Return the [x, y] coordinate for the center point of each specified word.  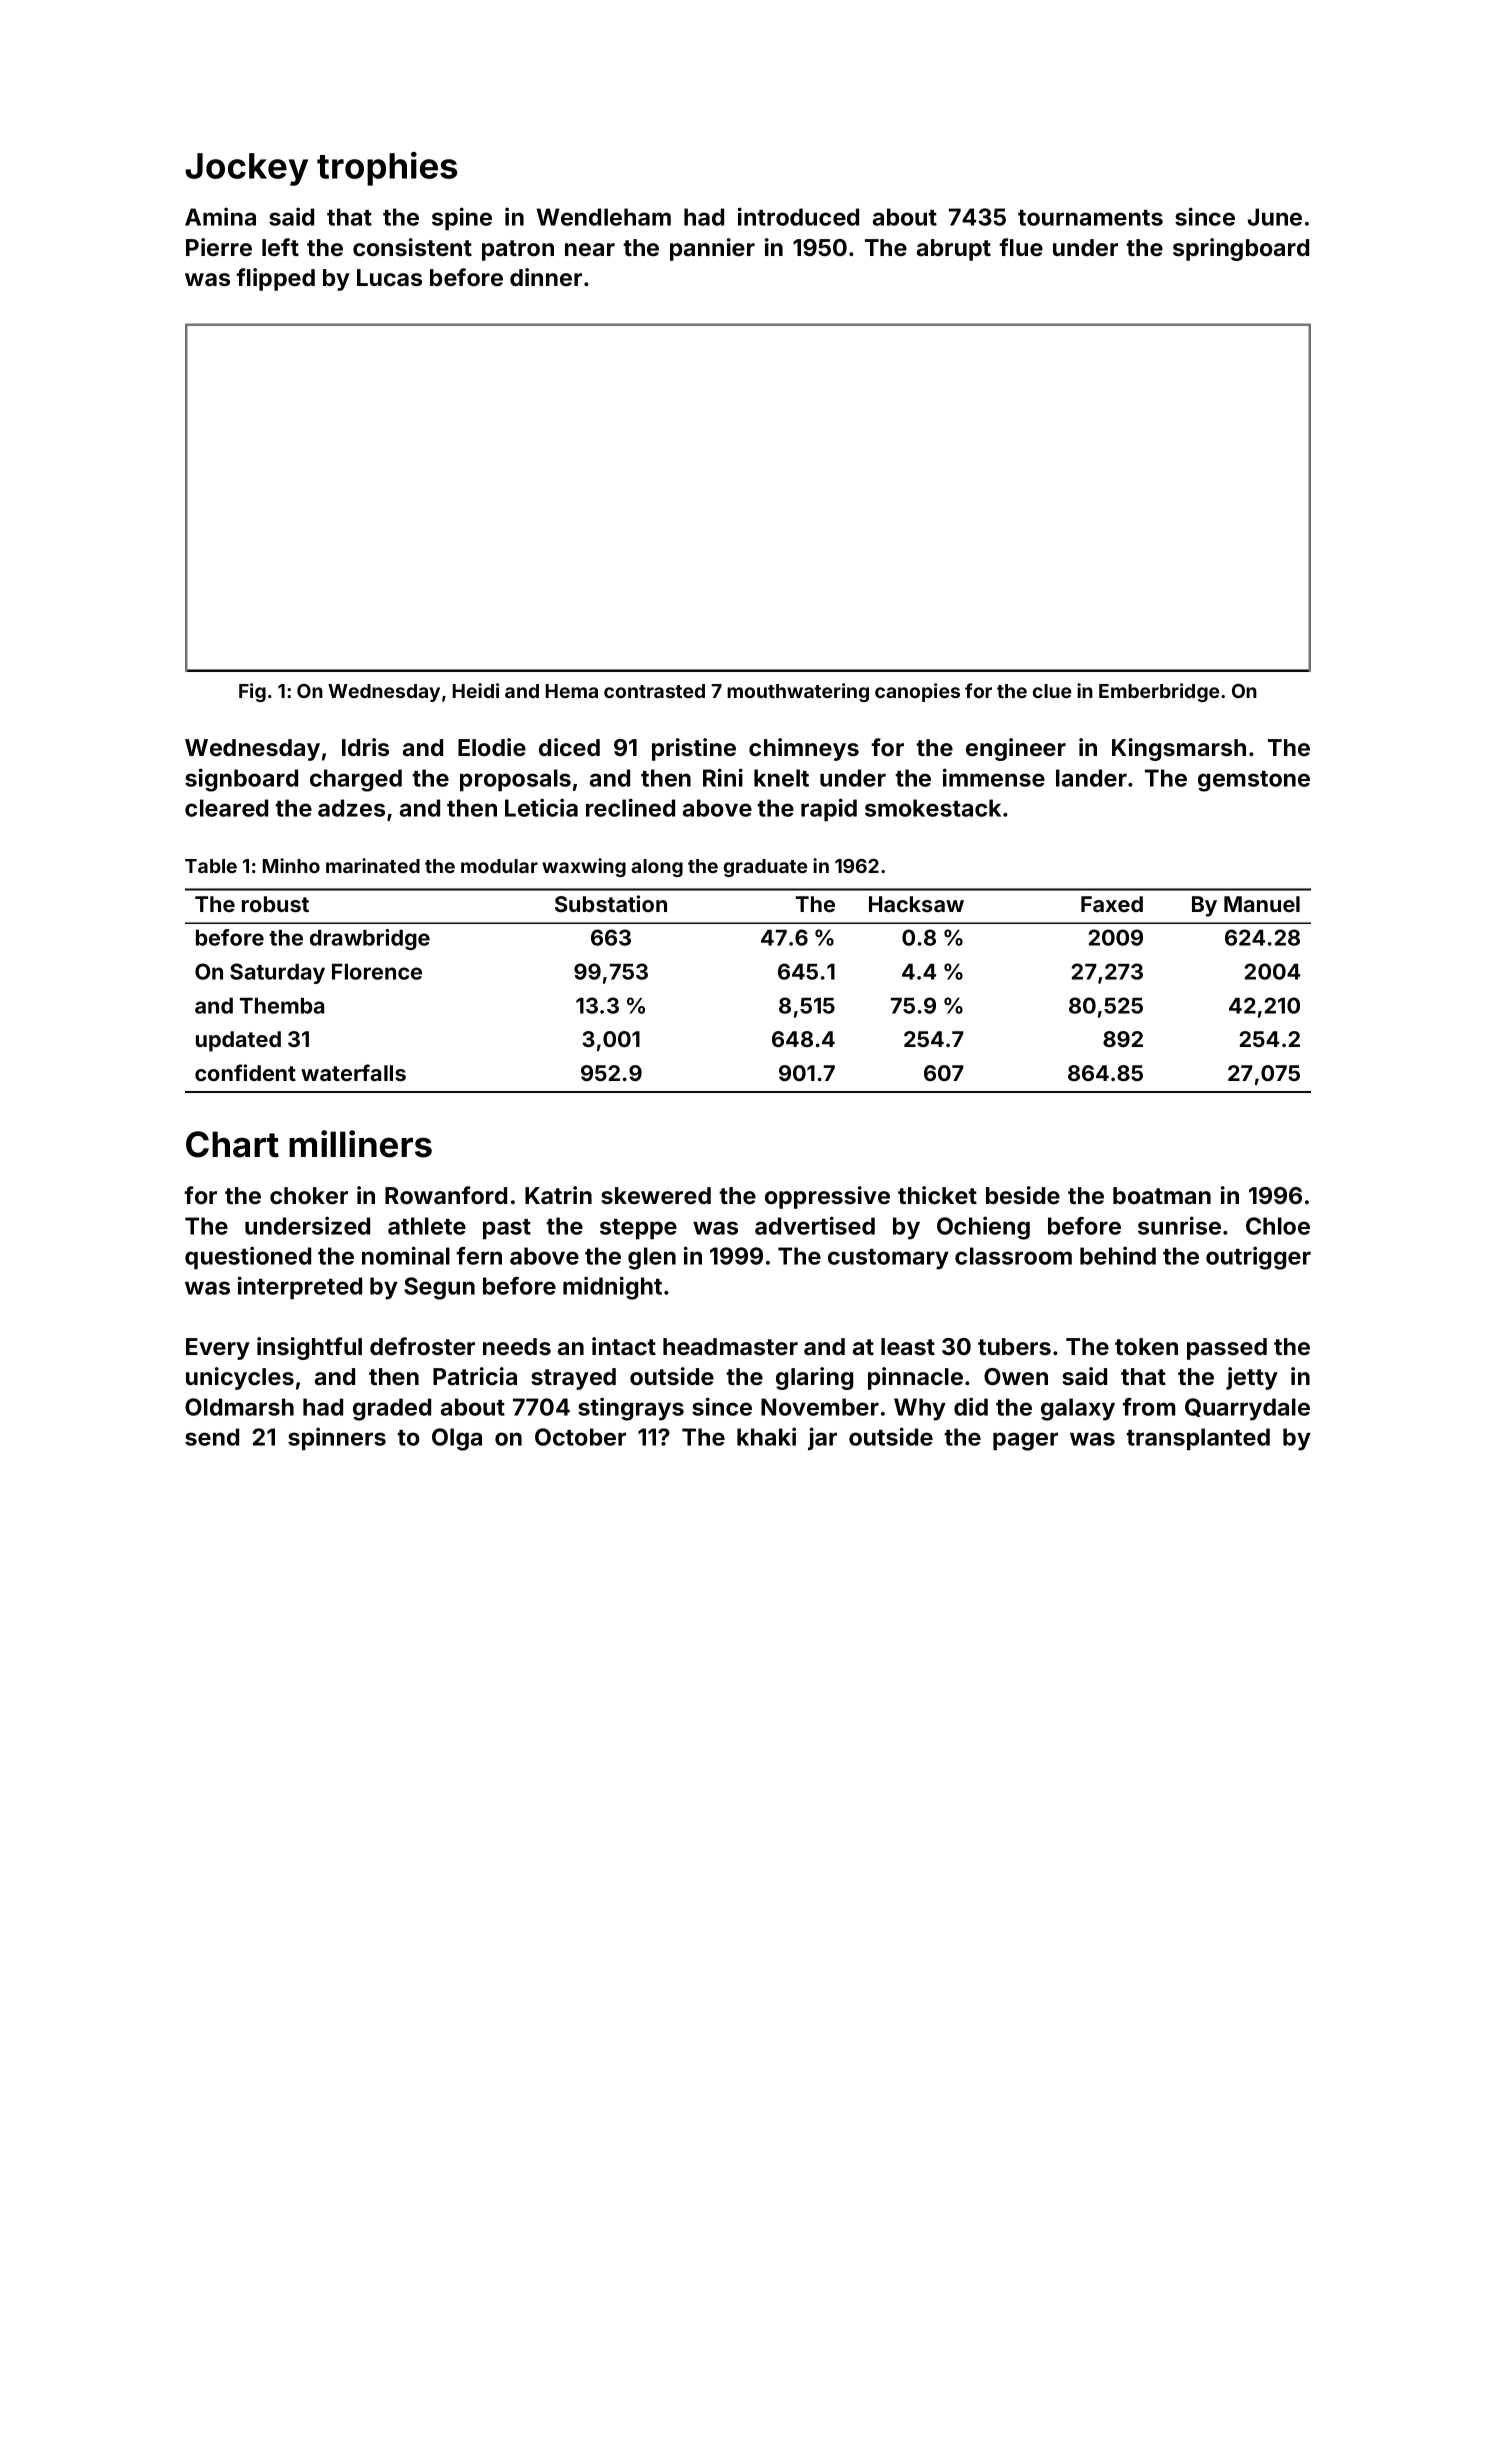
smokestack [933, 808]
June [1275, 217]
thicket [937, 1195]
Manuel [1262, 904]
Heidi [476, 690]
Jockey [246, 169]
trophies [387, 169]
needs [517, 1346]
